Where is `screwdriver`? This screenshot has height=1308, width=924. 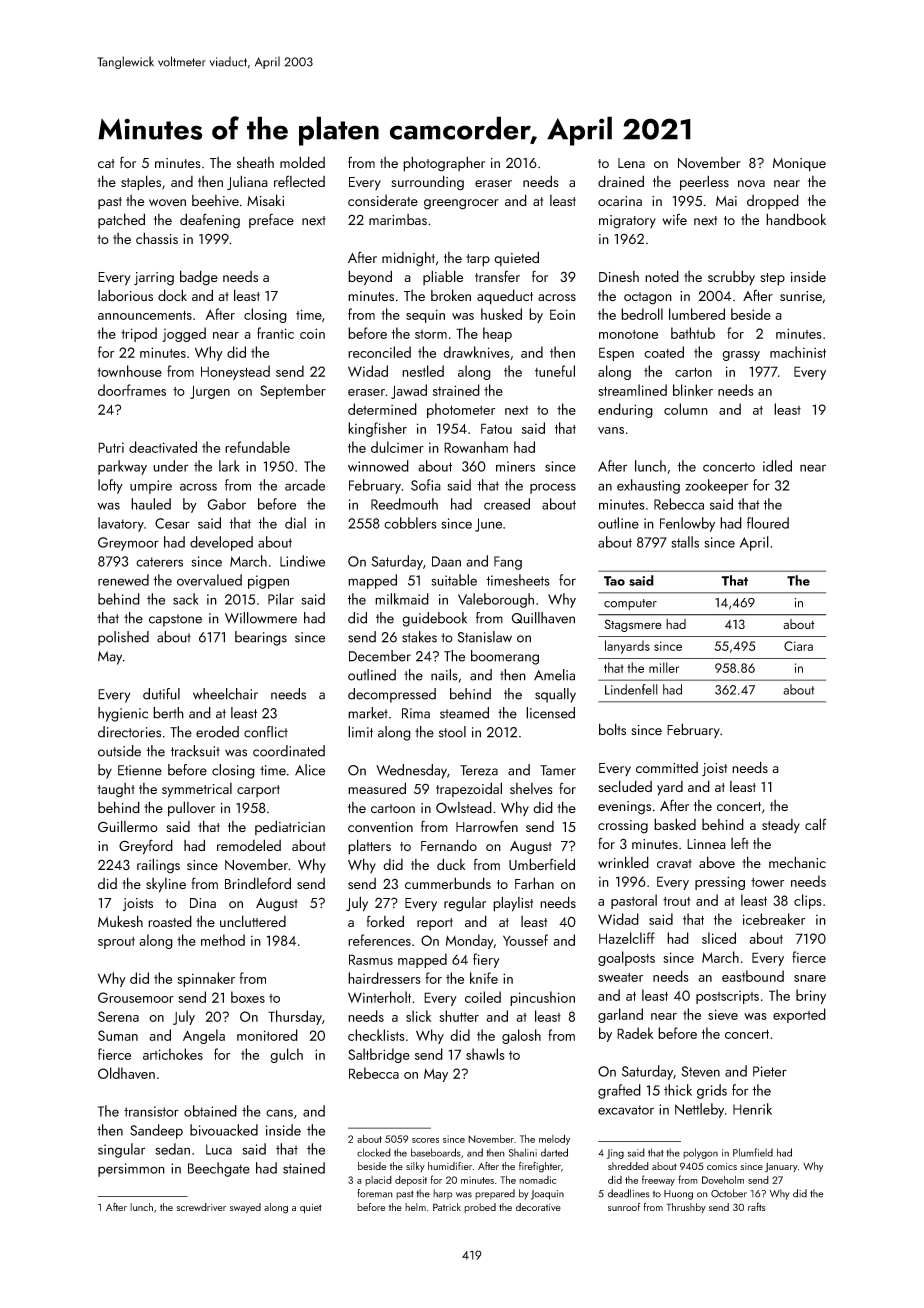 screwdriver is located at coordinates (201, 1207).
